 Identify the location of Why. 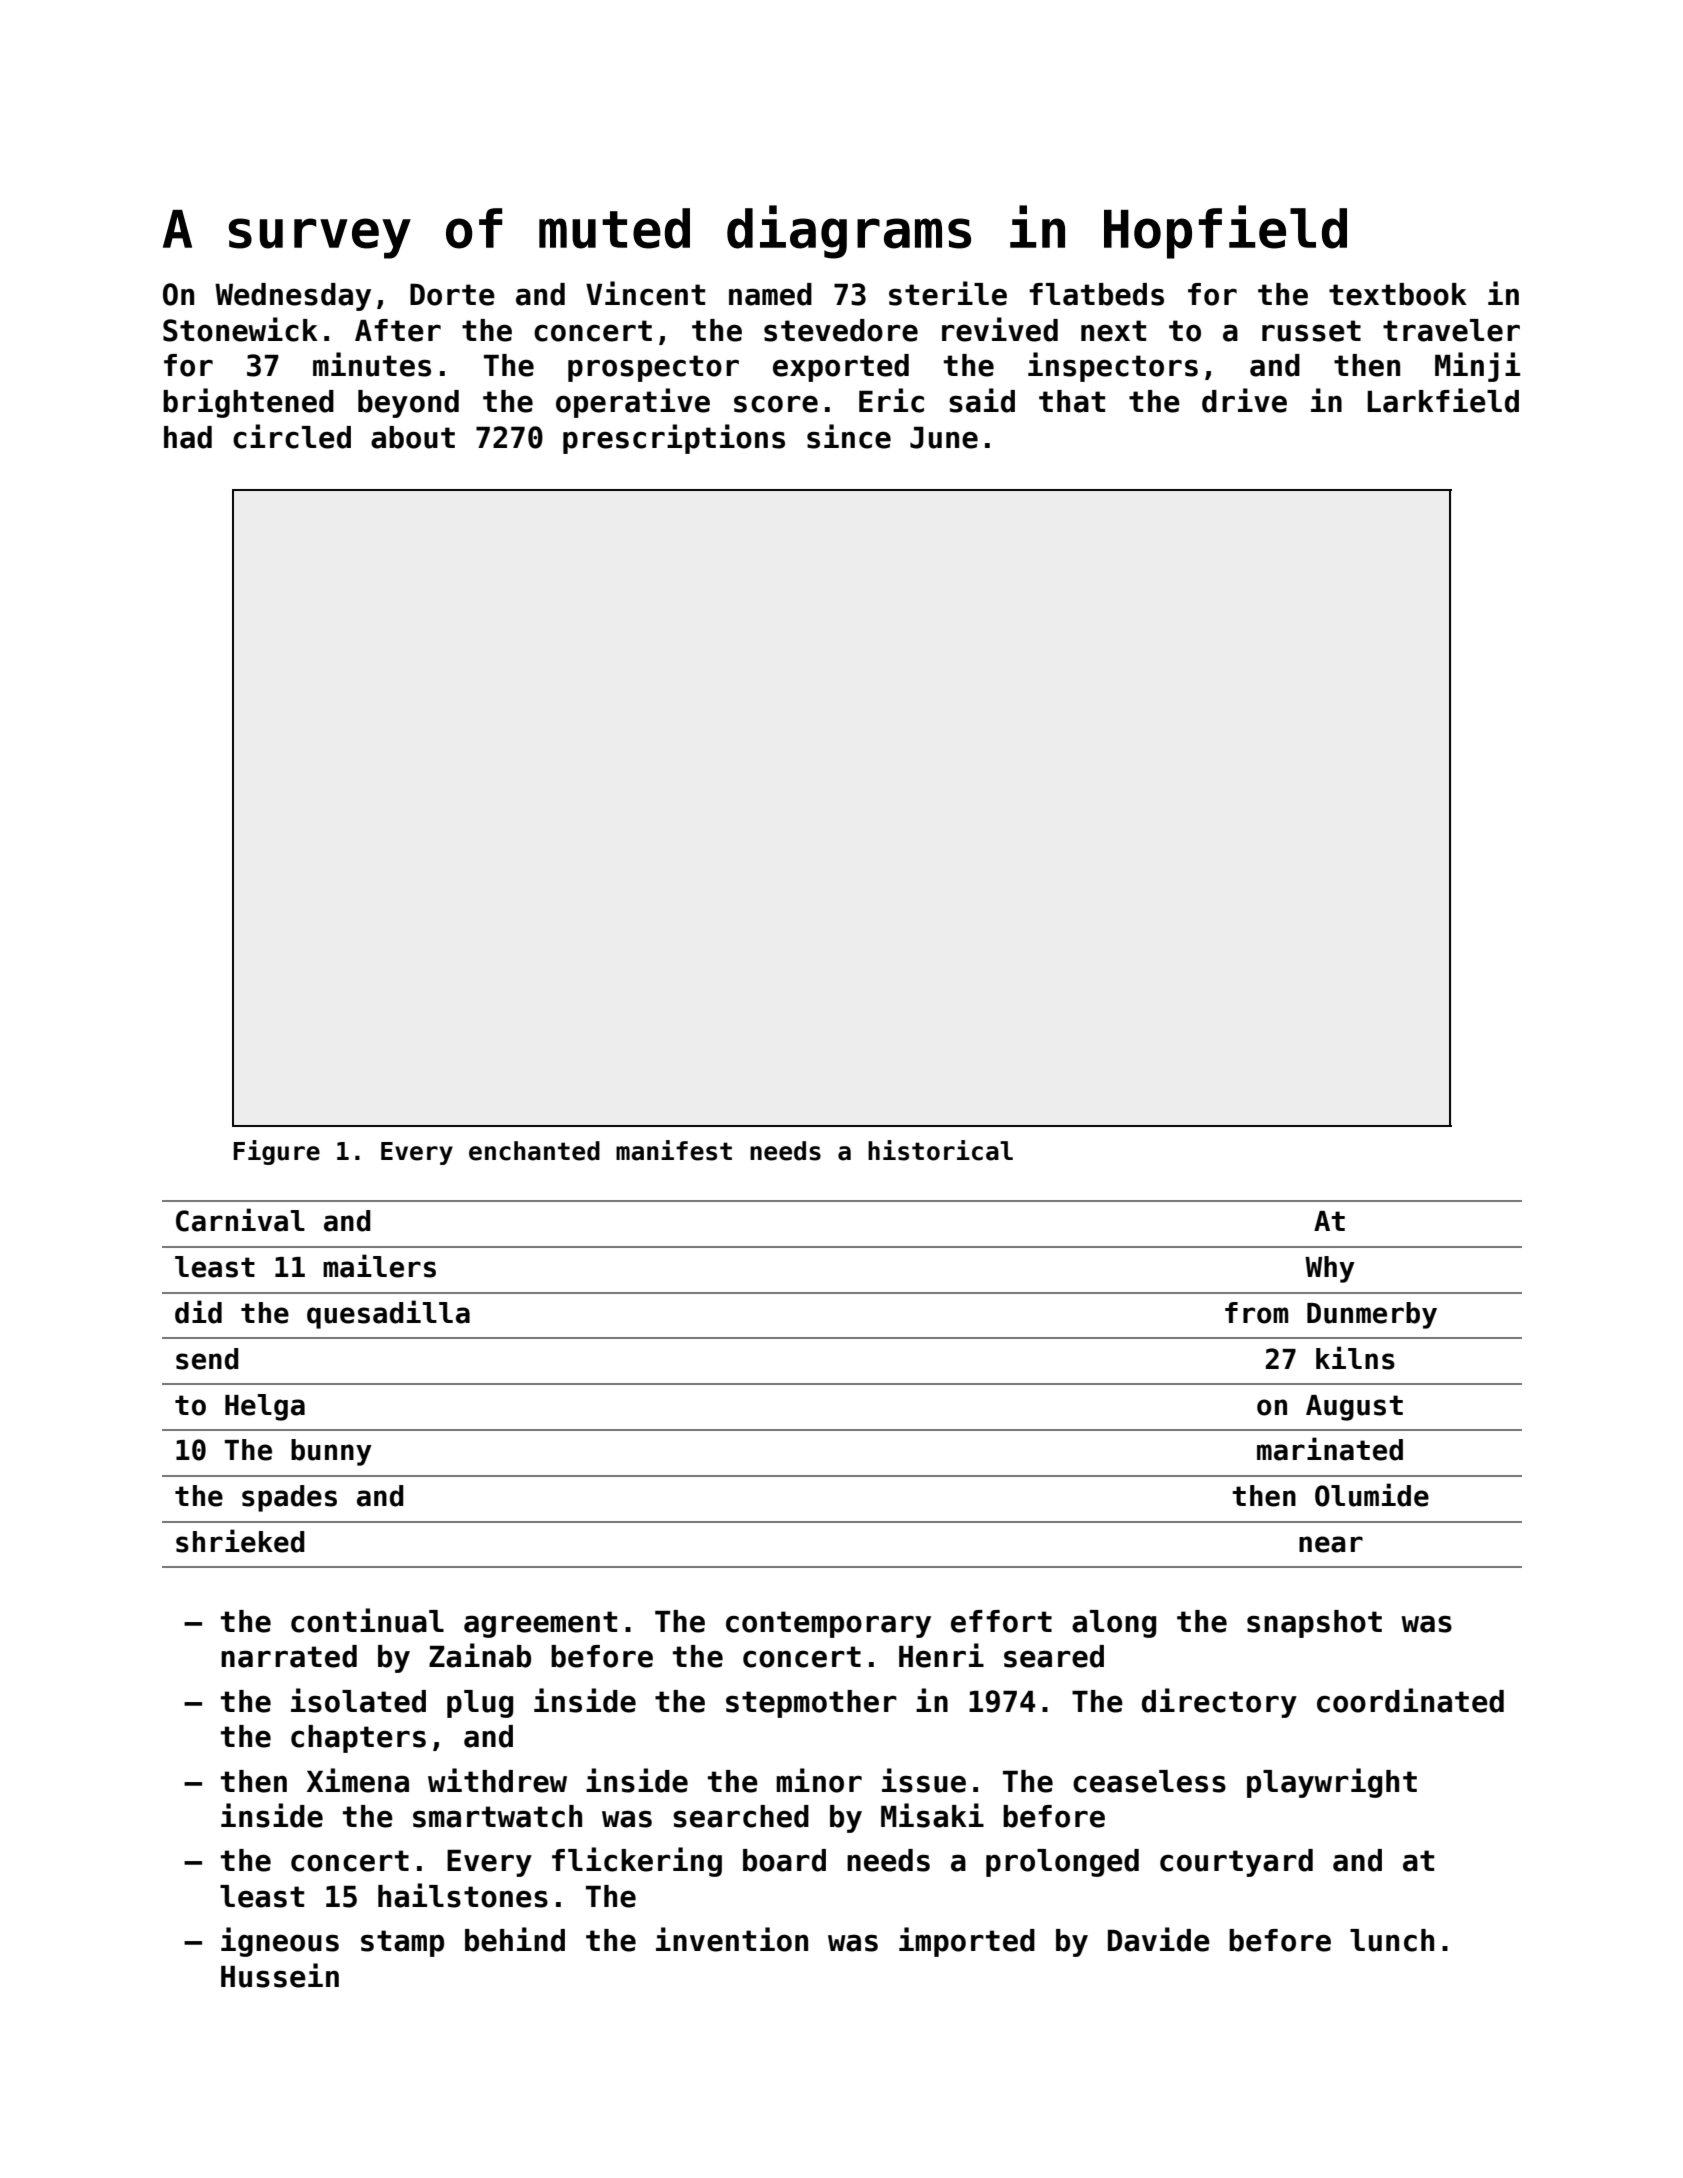
(1330, 1269).
